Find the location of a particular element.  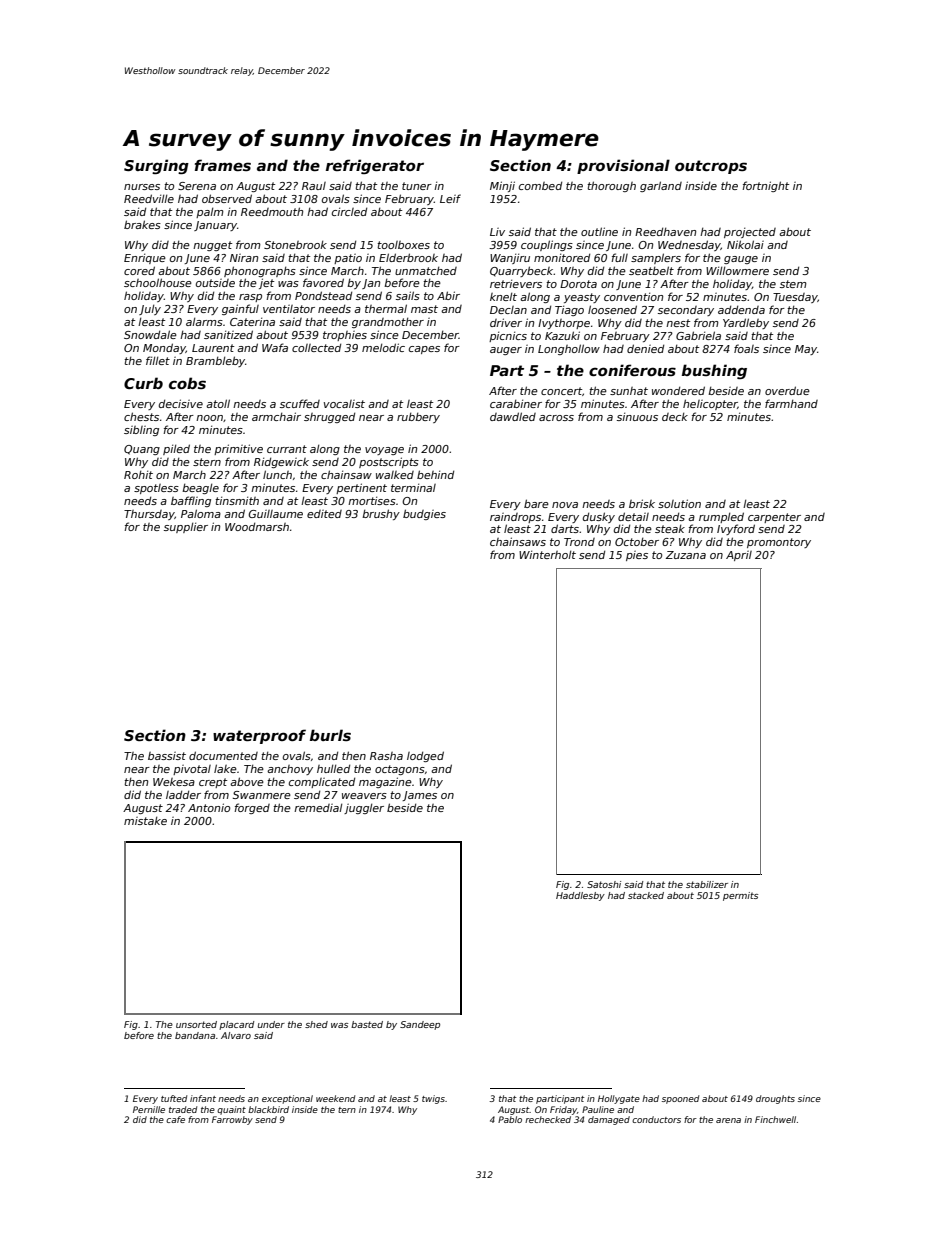

fortnight is located at coordinates (765, 186).
